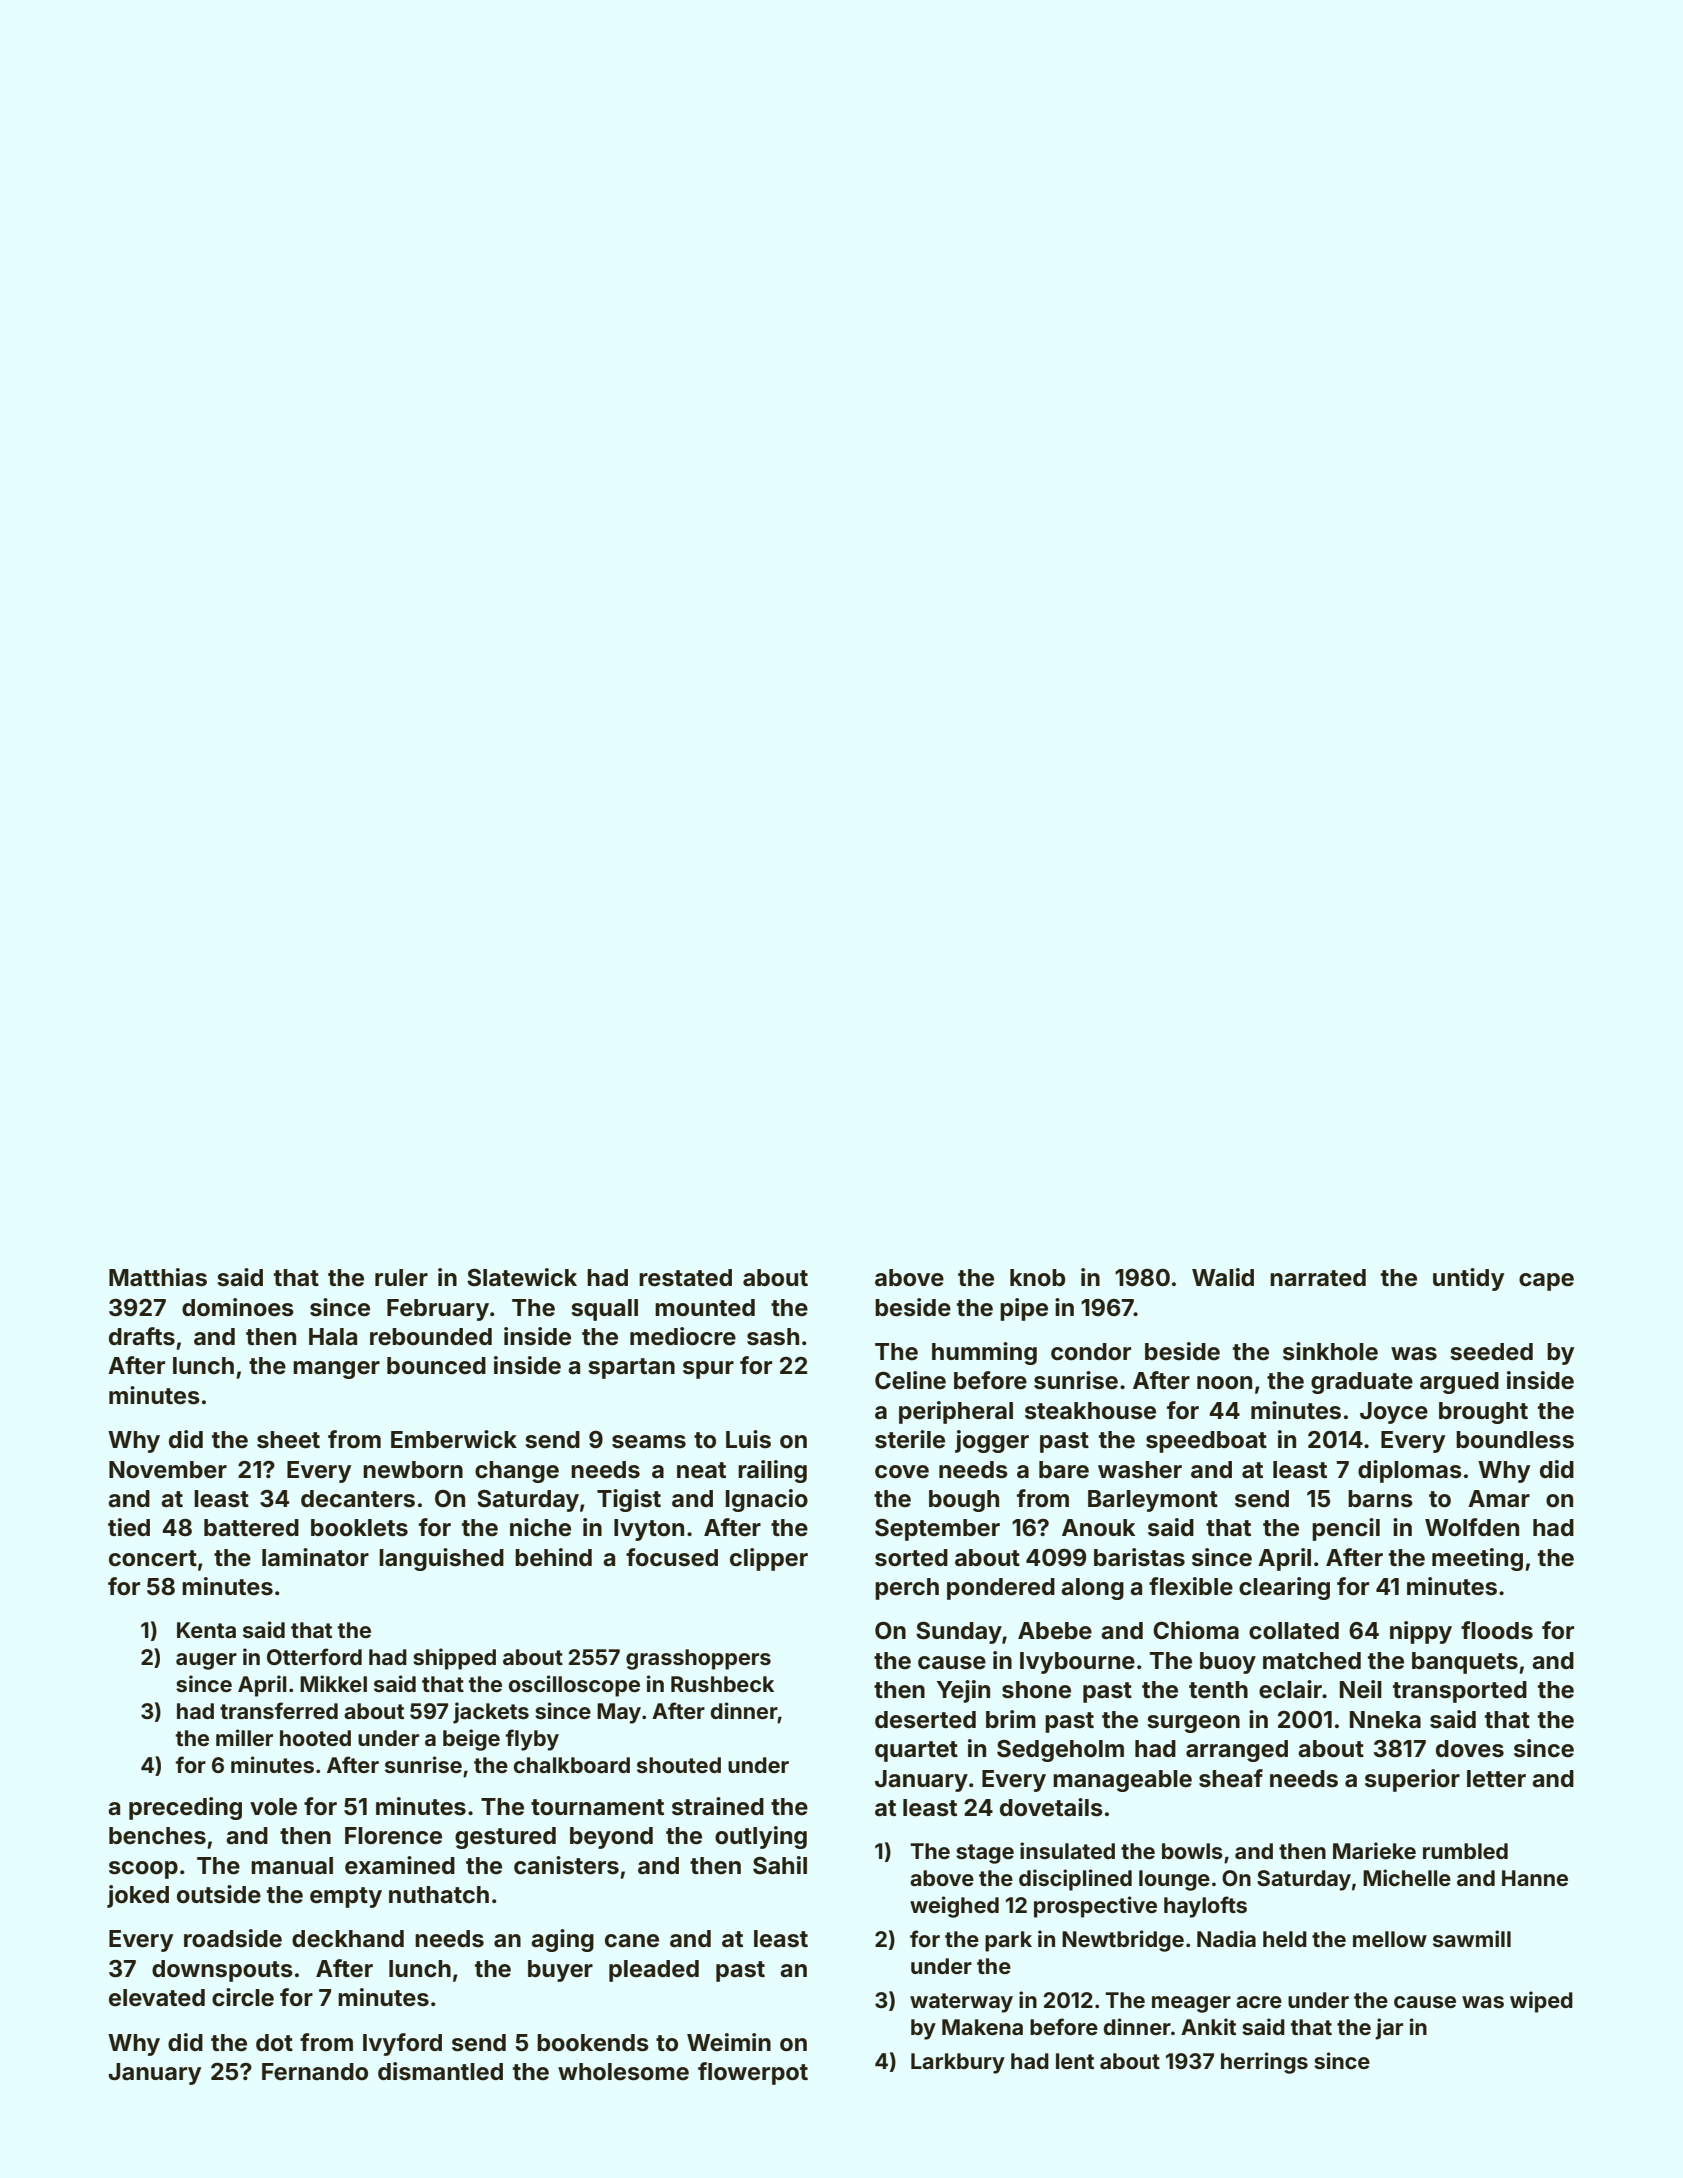 Image resolution: width=1683 pixels, height=2178 pixels. Describe the element at coordinates (157, 1998) in the document. I see `elevated` at that location.
